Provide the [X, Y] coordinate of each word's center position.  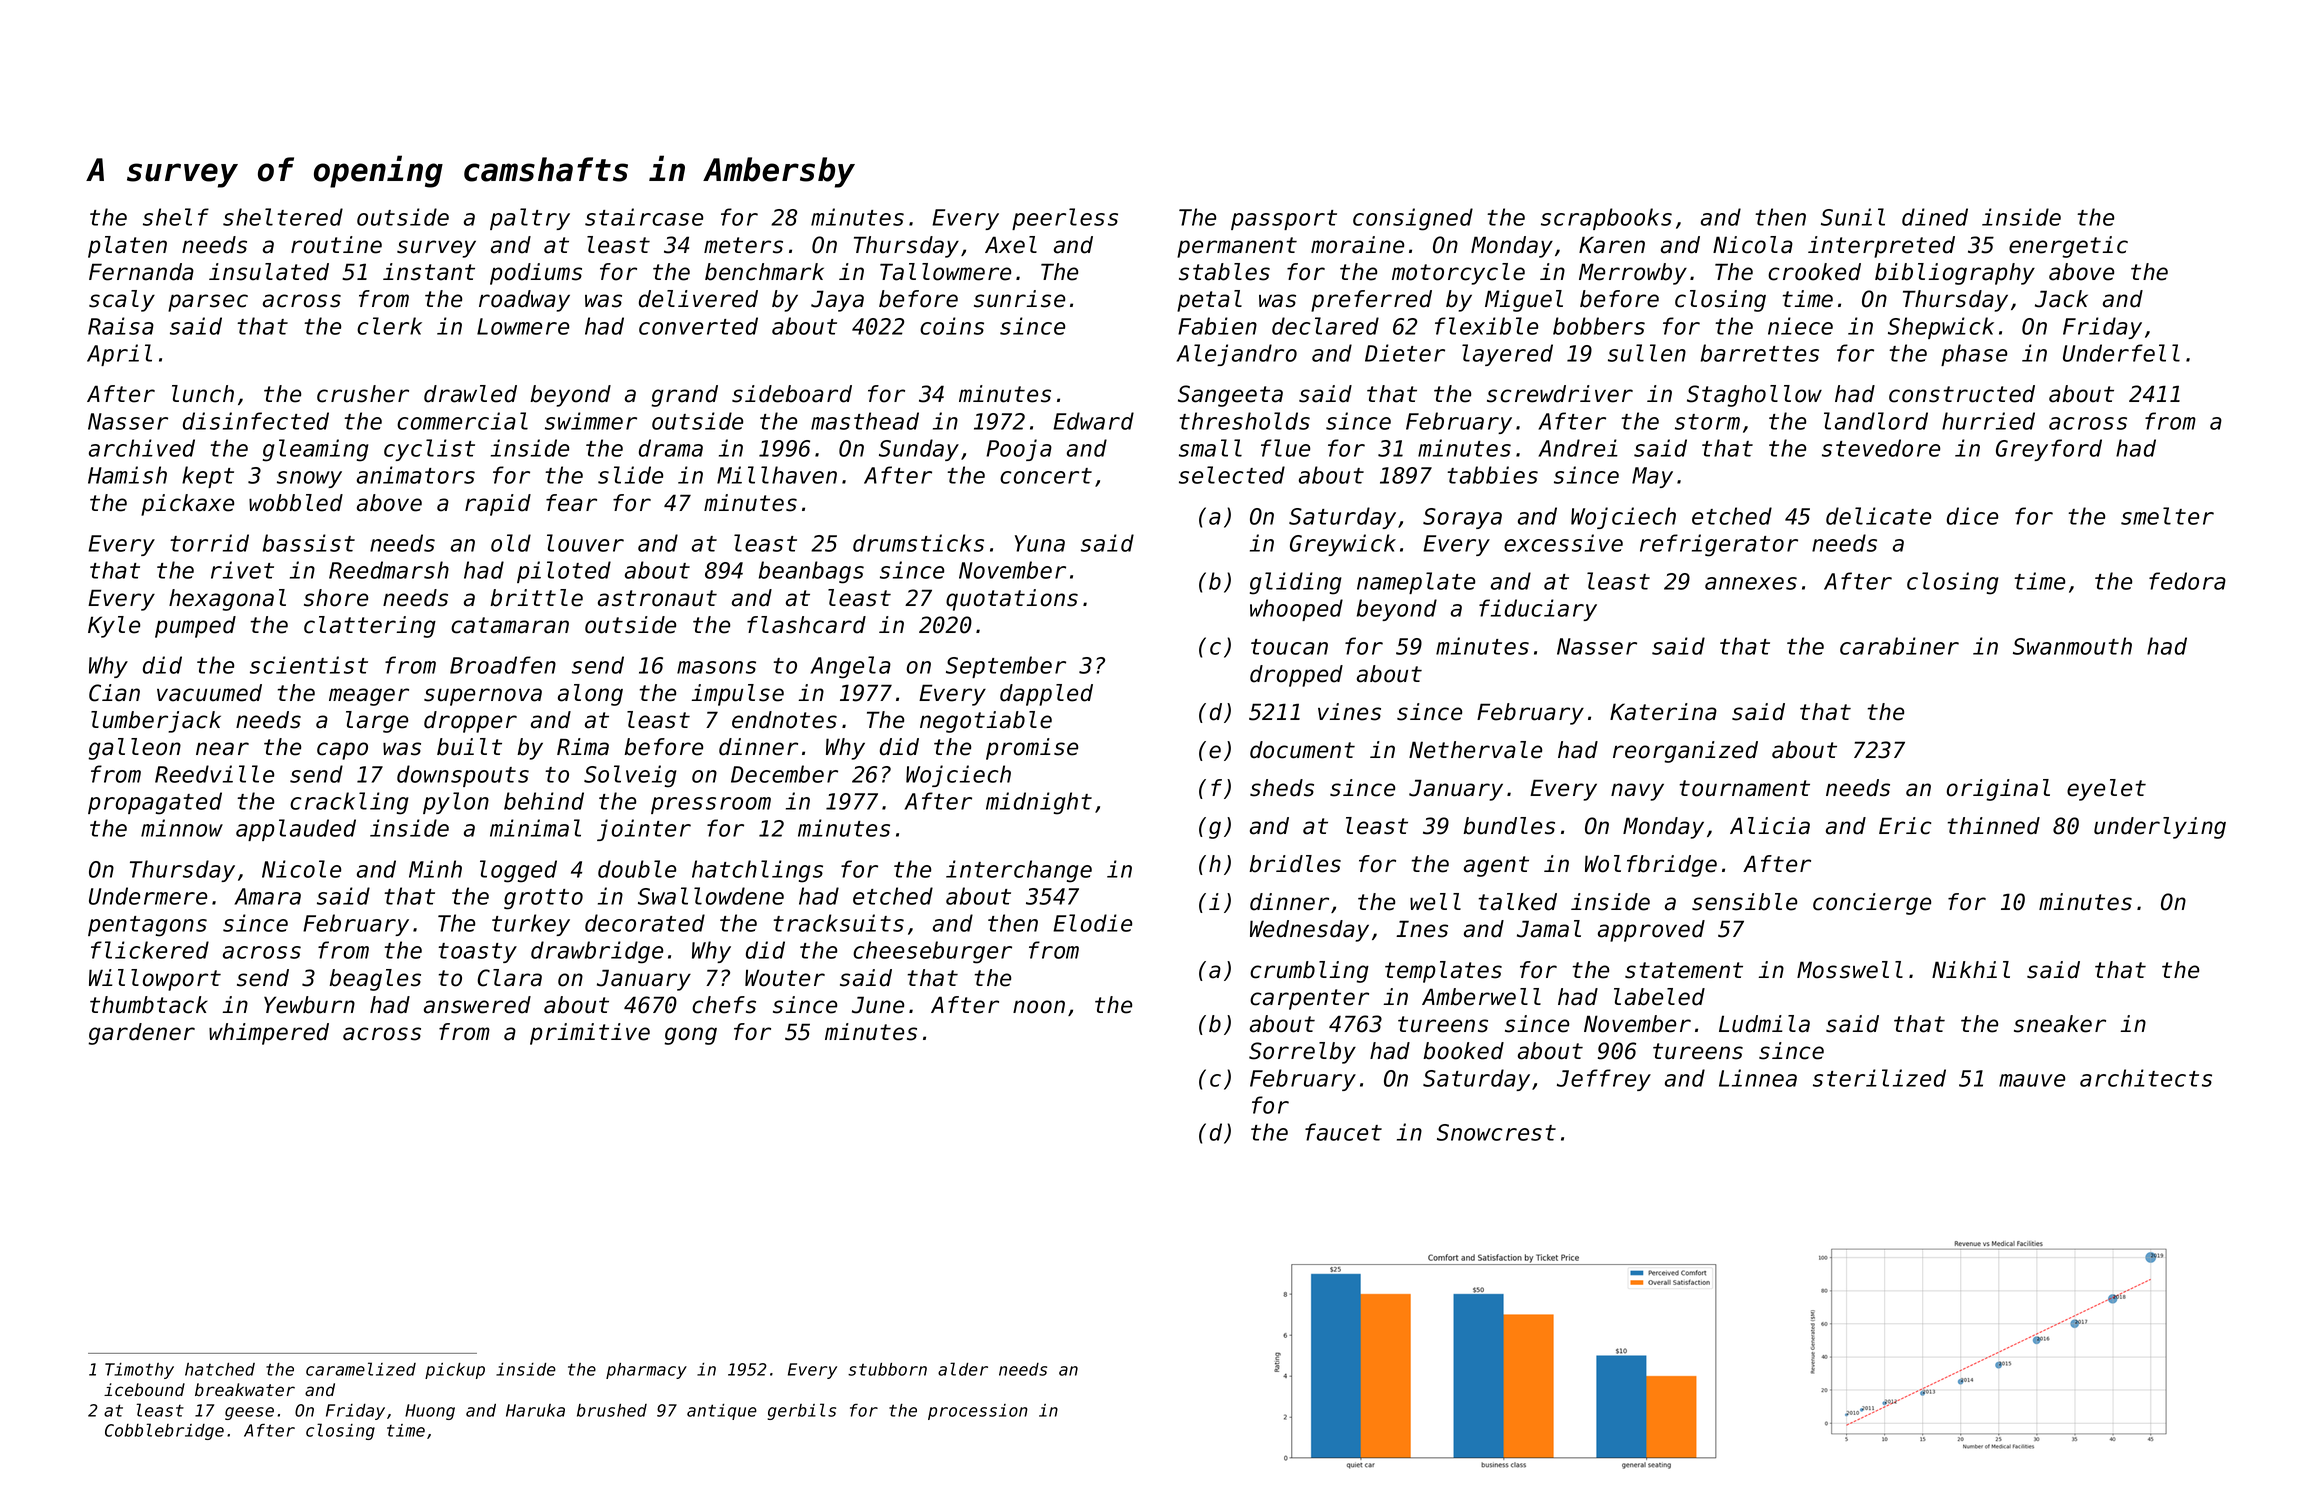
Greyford [2049, 450]
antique [722, 1412]
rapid [498, 505]
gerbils [802, 1411]
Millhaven [777, 475]
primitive [590, 1034]
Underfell [2121, 353]
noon [1039, 1007]
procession [978, 1412]
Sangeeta [1230, 396]
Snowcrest [1496, 1132]
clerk [389, 326]
